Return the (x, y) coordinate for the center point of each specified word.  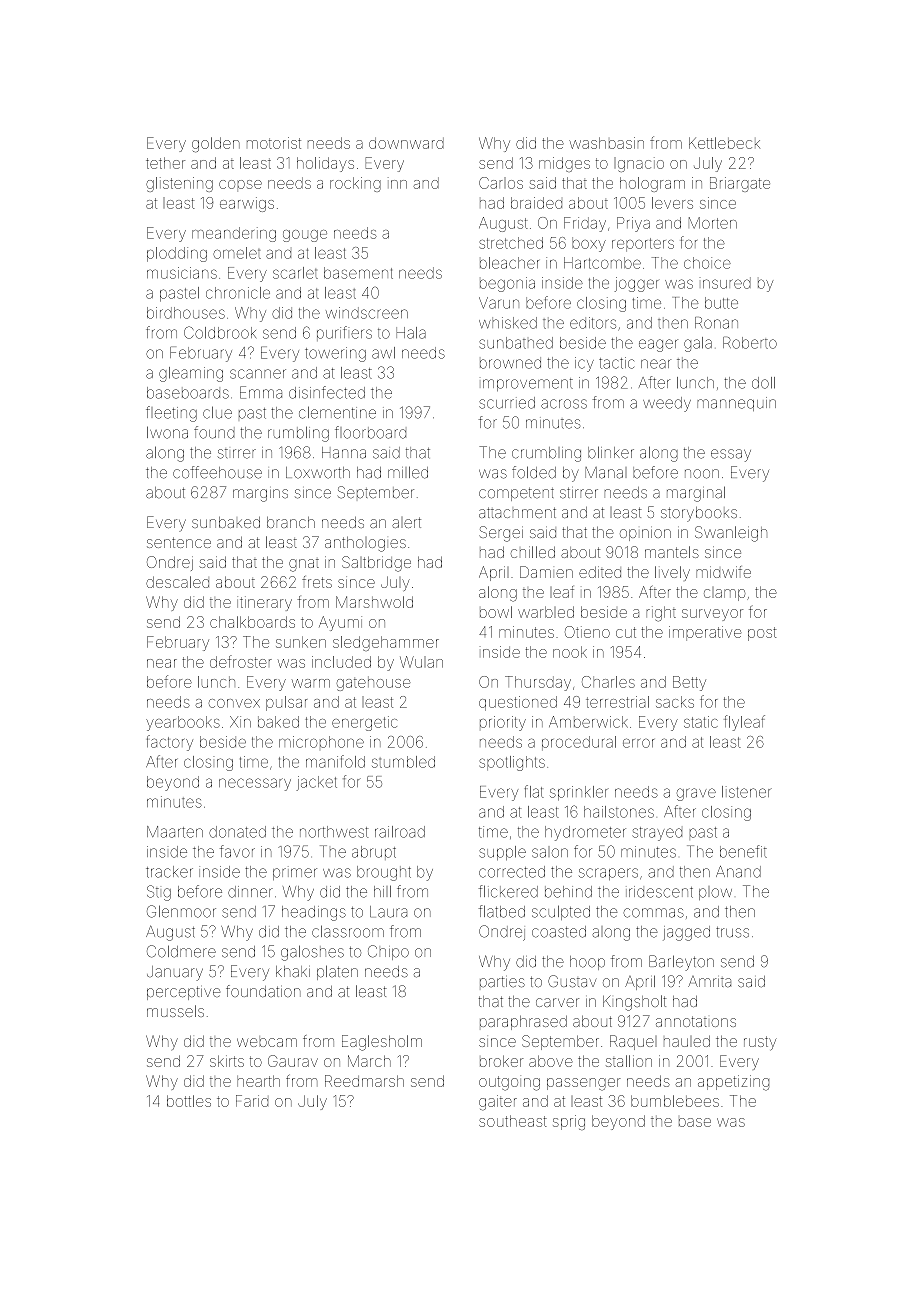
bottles (189, 1101)
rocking (355, 184)
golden (216, 144)
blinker (611, 452)
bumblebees (675, 1101)
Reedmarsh (364, 1081)
